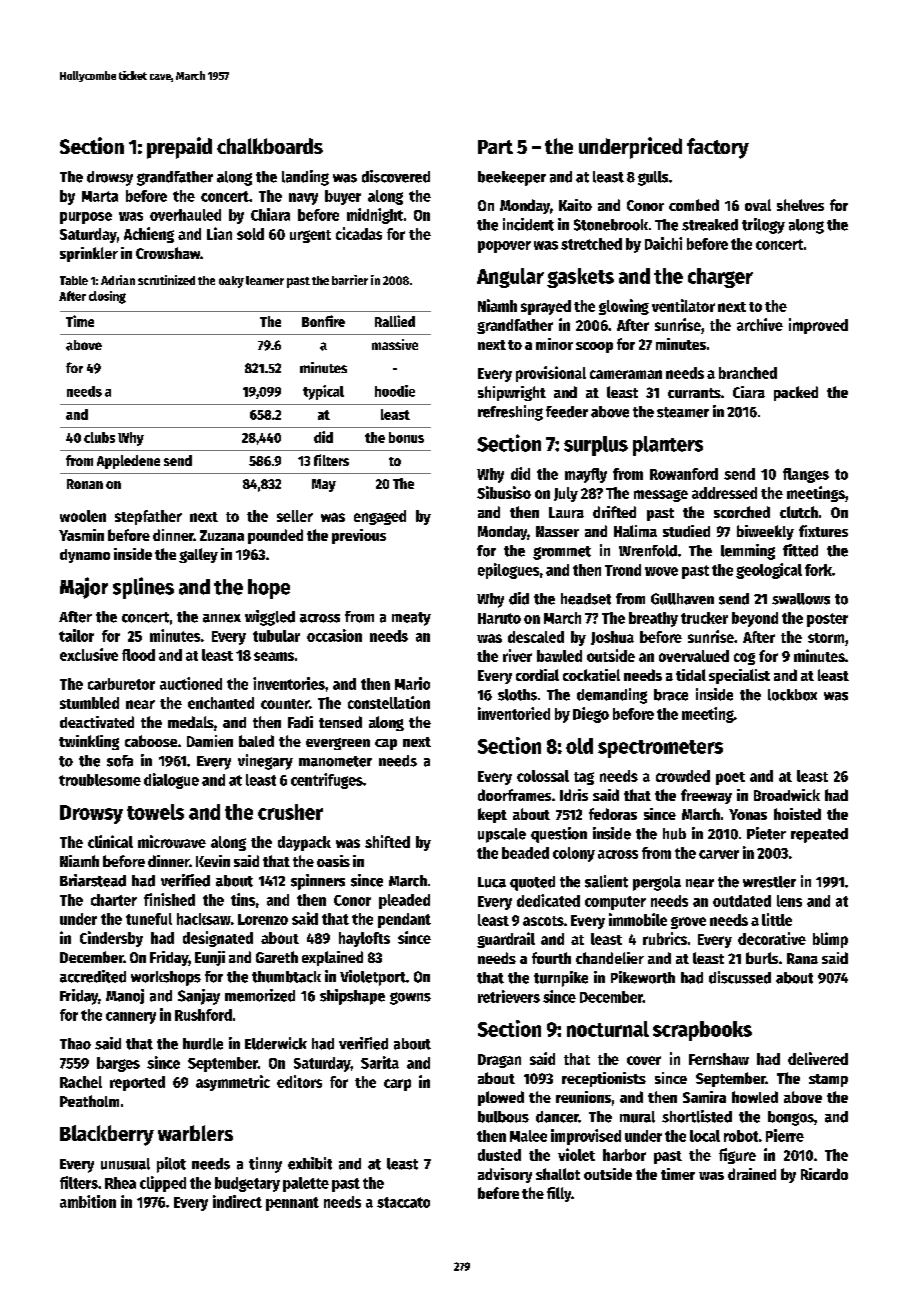 This page has height=1316, width=908. I want to click on prepaid, so click(179, 148).
